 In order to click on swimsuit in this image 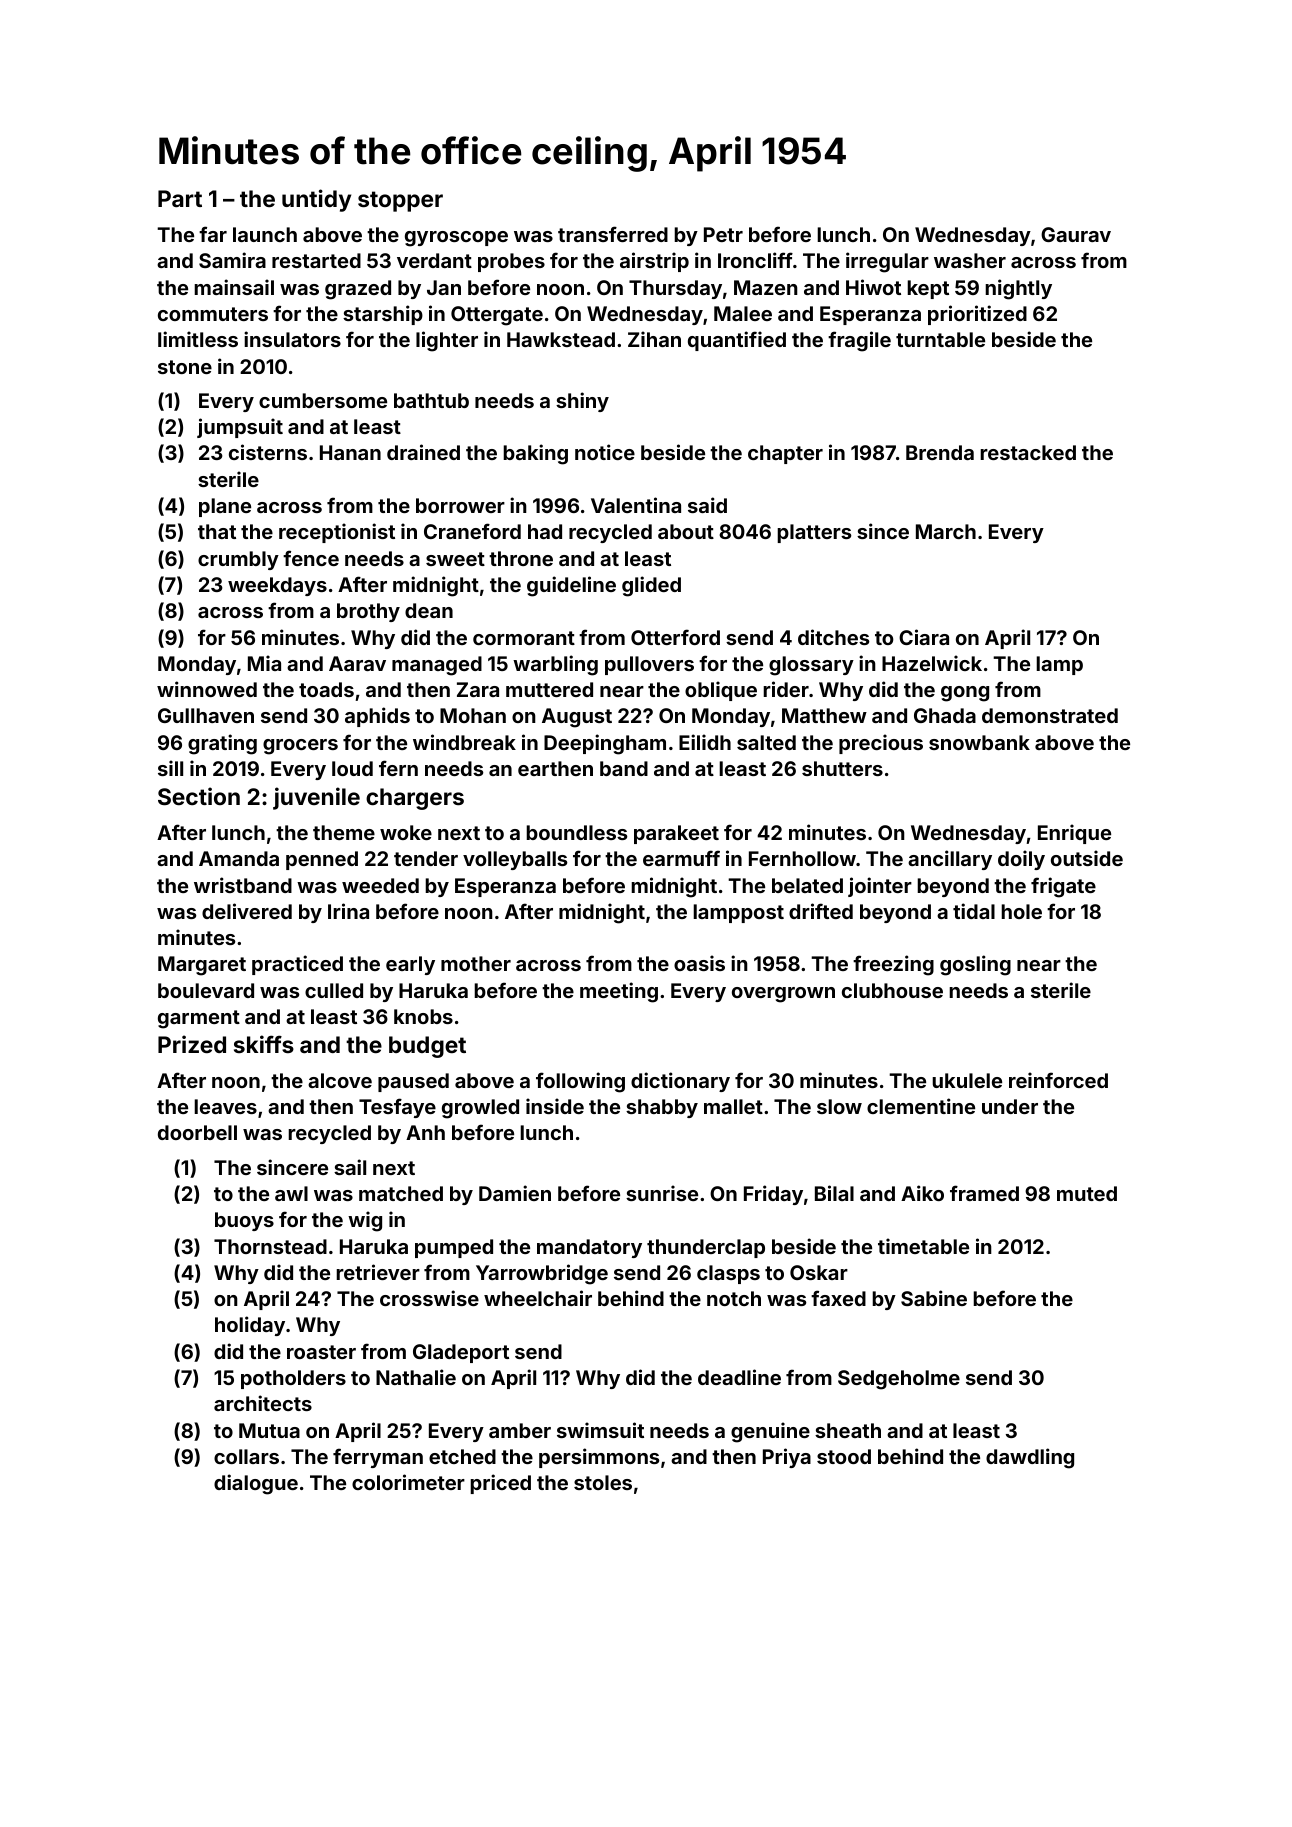, I will do `click(600, 1430)`.
